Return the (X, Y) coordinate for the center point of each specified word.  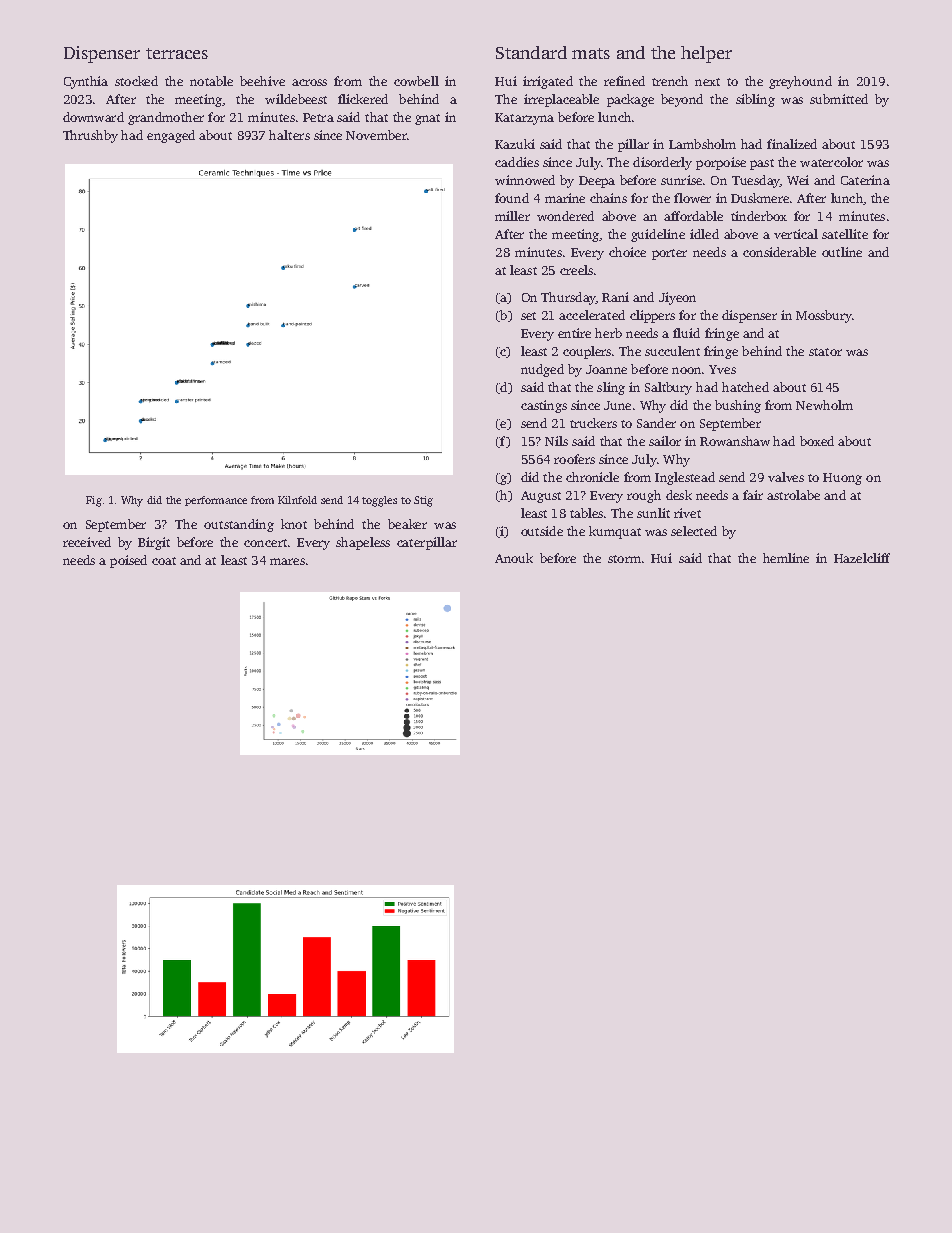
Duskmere (760, 198)
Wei (798, 180)
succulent (672, 351)
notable (211, 81)
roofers (574, 459)
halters (289, 135)
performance (216, 501)
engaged (171, 136)
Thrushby (90, 136)
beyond (682, 100)
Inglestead (685, 478)
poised (128, 561)
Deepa (597, 182)
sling (611, 388)
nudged (542, 370)
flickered (363, 99)
